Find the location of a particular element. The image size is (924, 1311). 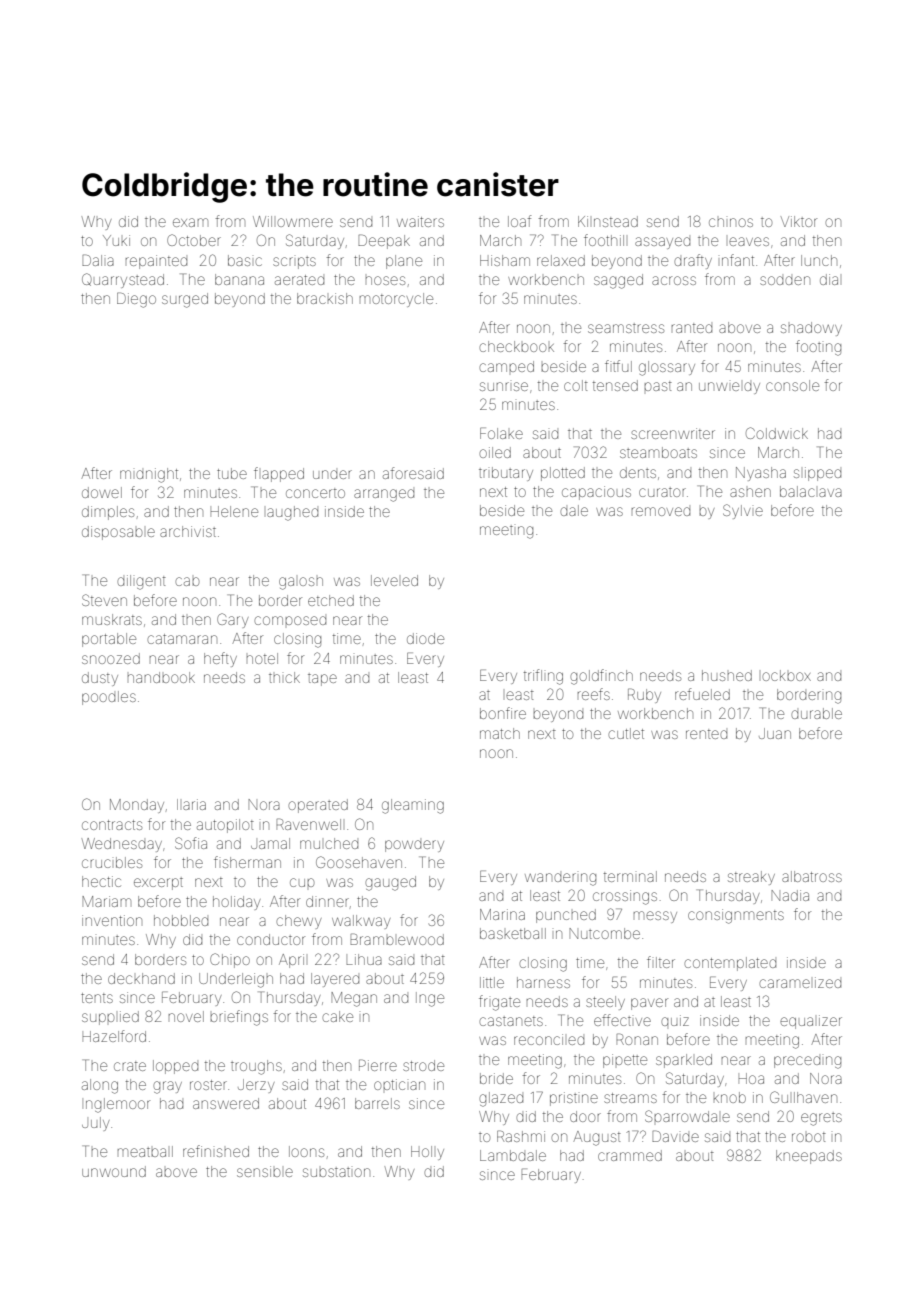

surged is located at coordinates (185, 300).
